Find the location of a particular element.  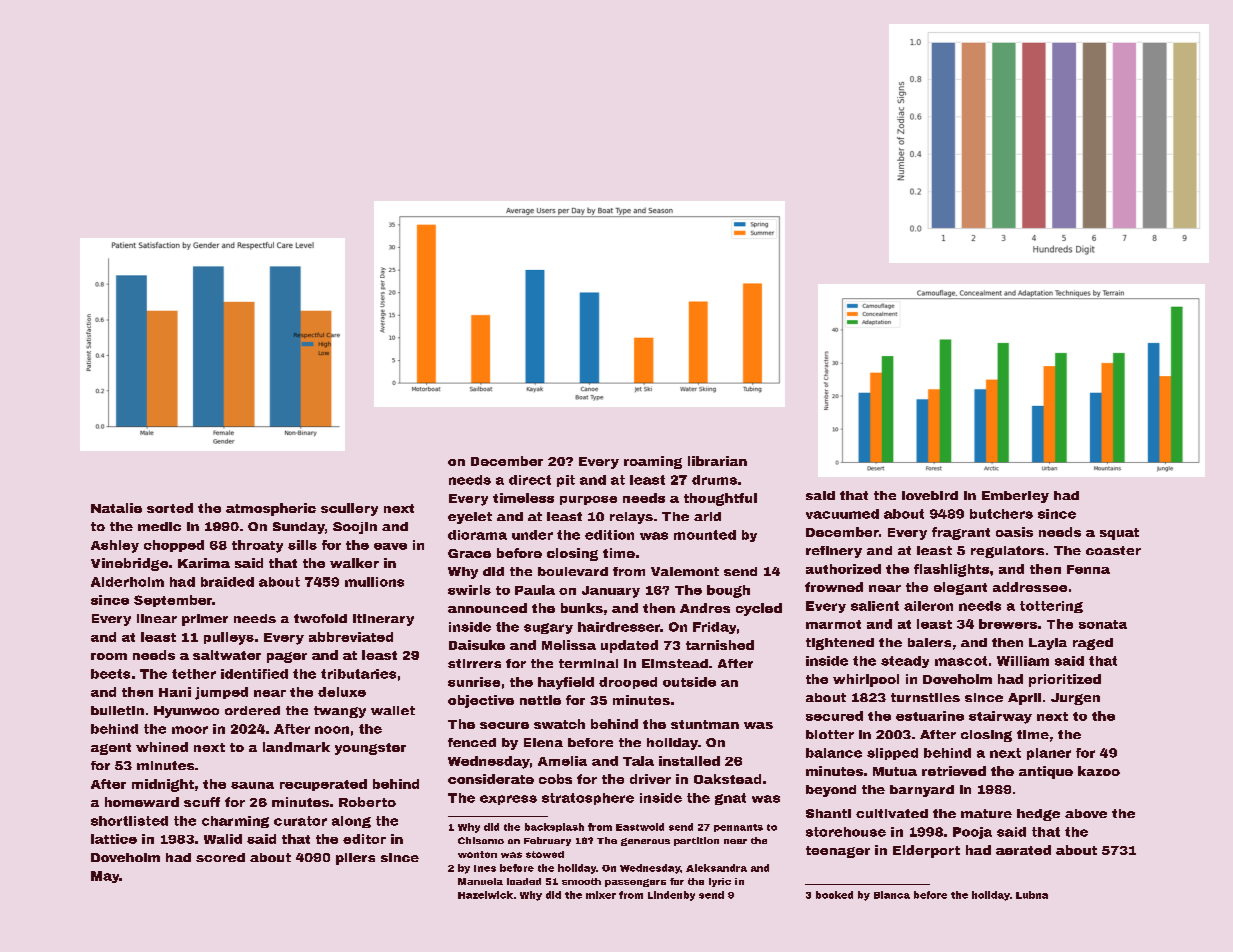

lovebird is located at coordinates (930, 495).
